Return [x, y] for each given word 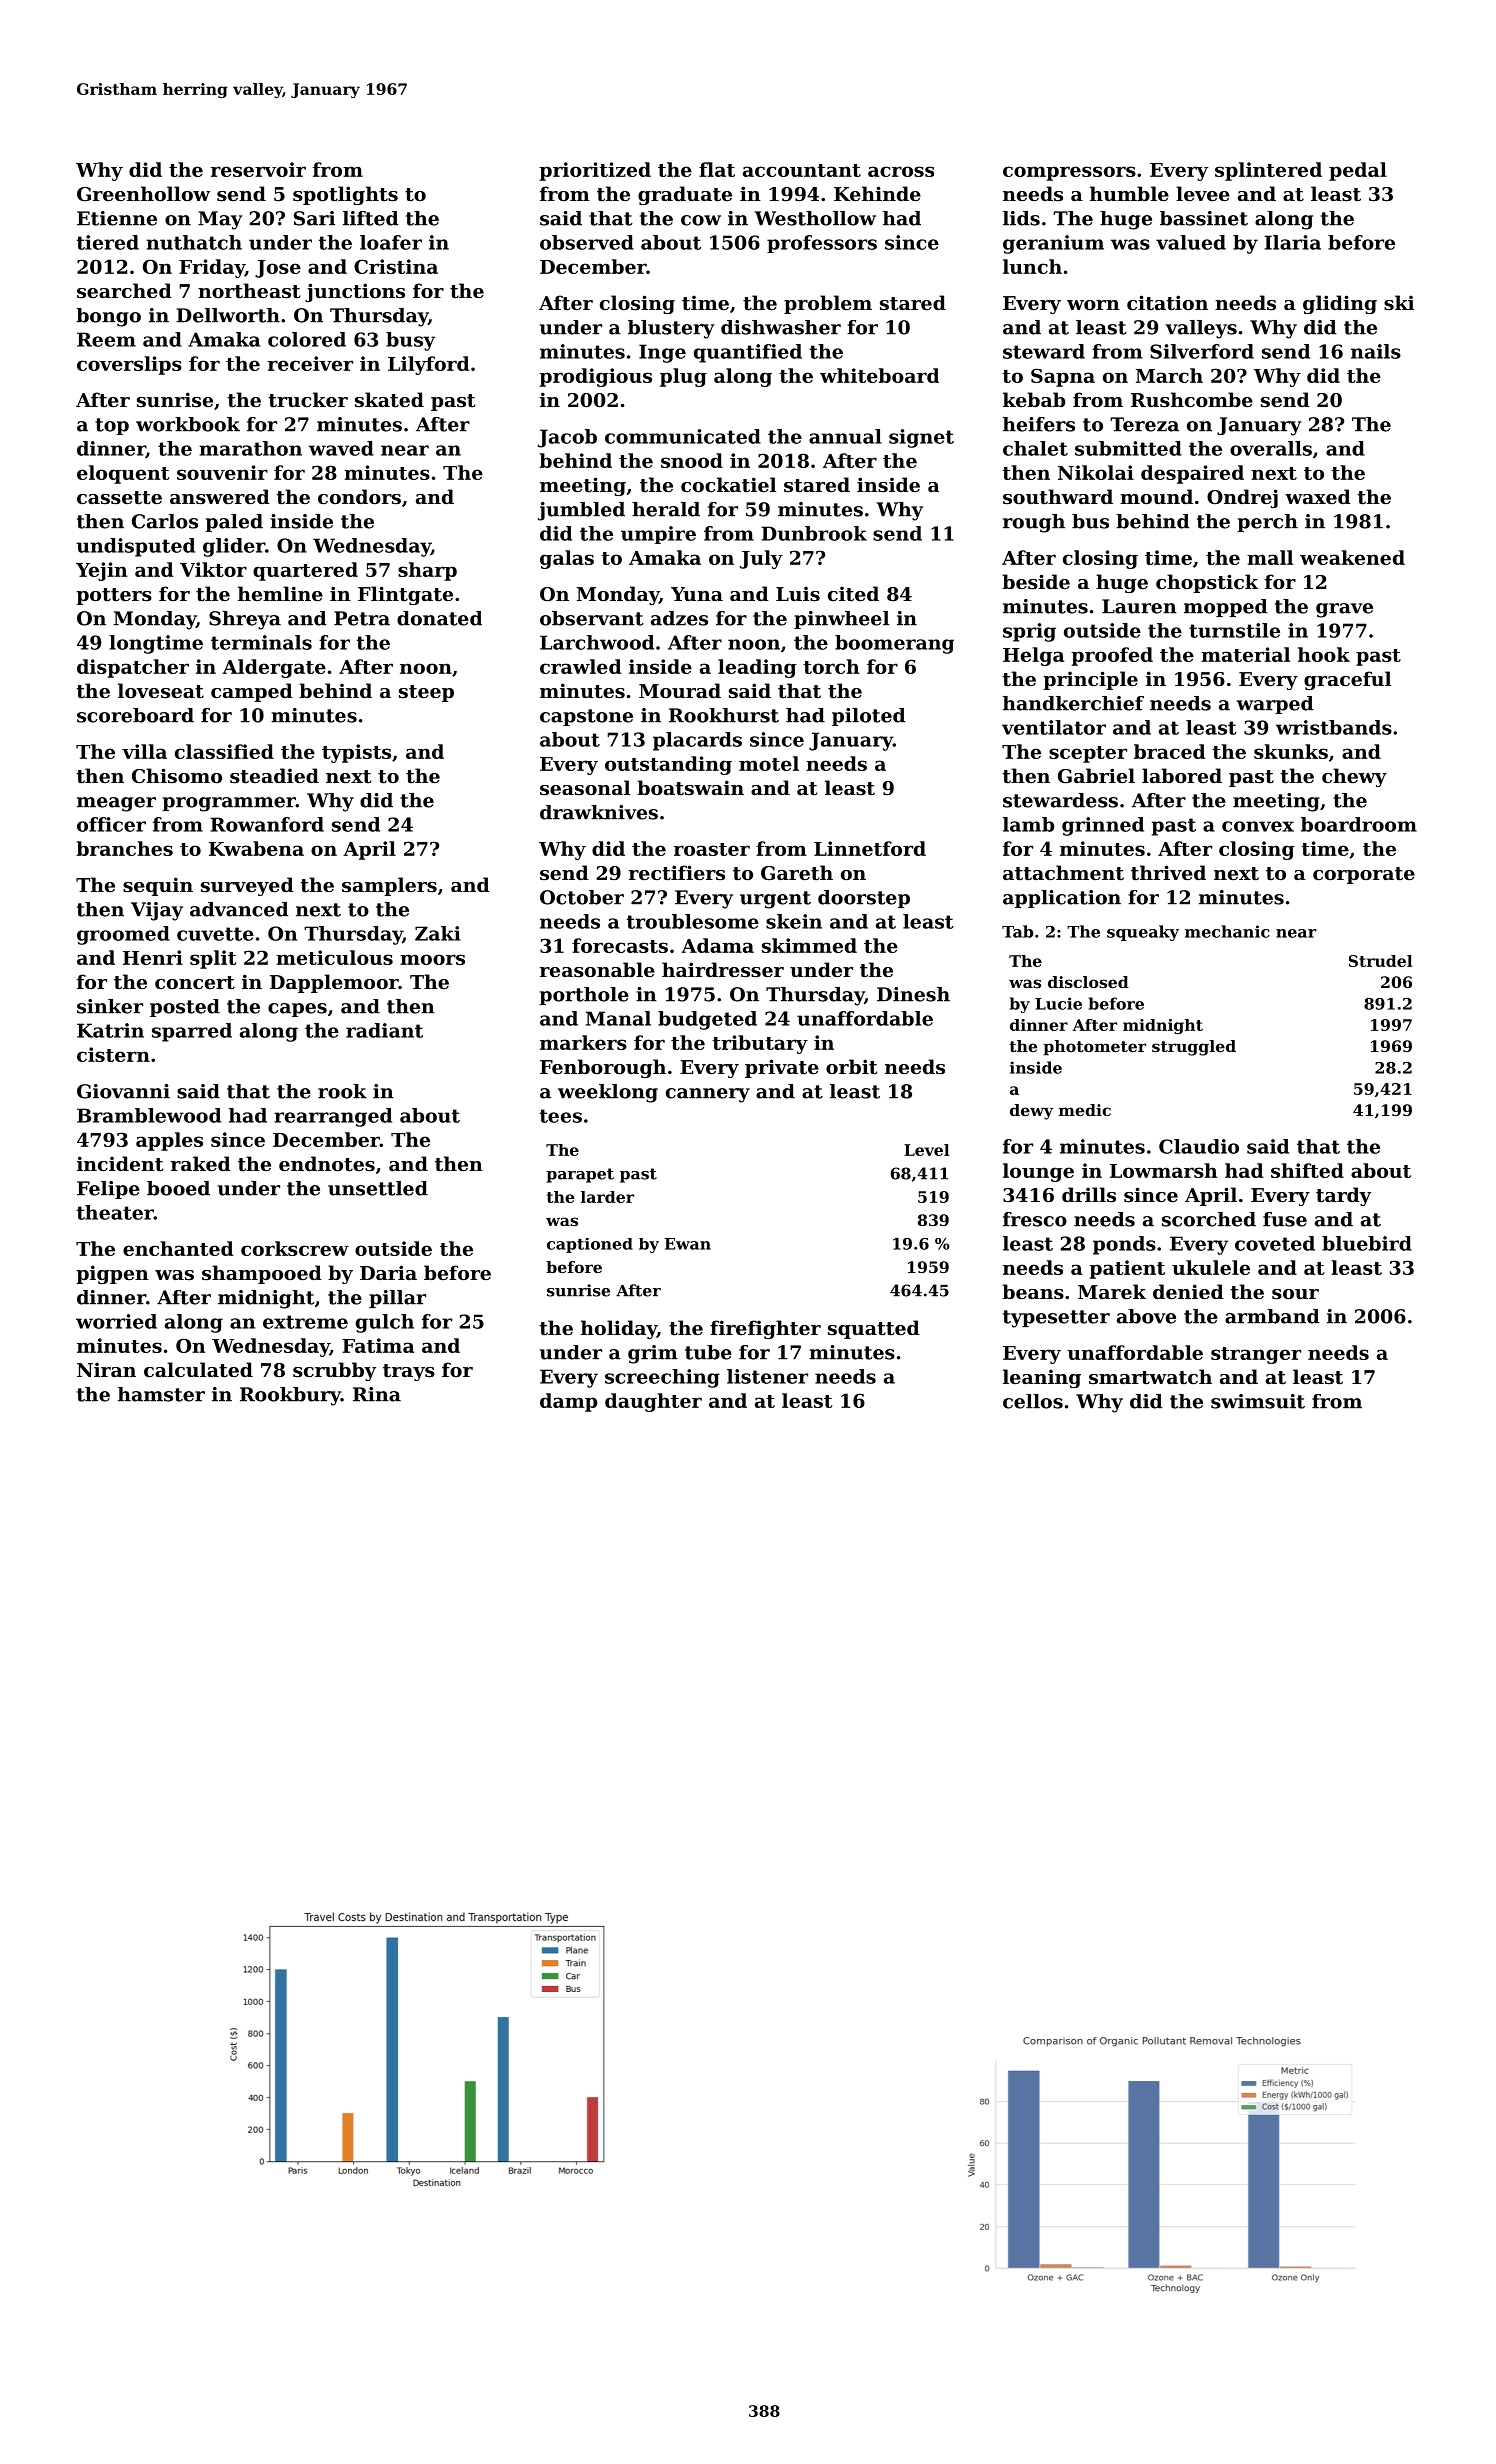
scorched [1209, 1219]
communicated [683, 436]
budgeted [707, 1020]
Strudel [1380, 961]
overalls [1271, 448]
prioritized [595, 171]
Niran [106, 1369]
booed [178, 1188]
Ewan [688, 1244]
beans [1033, 1292]
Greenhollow [143, 193]
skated [389, 400]
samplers [389, 886]
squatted [874, 1329]
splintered [1268, 171]
